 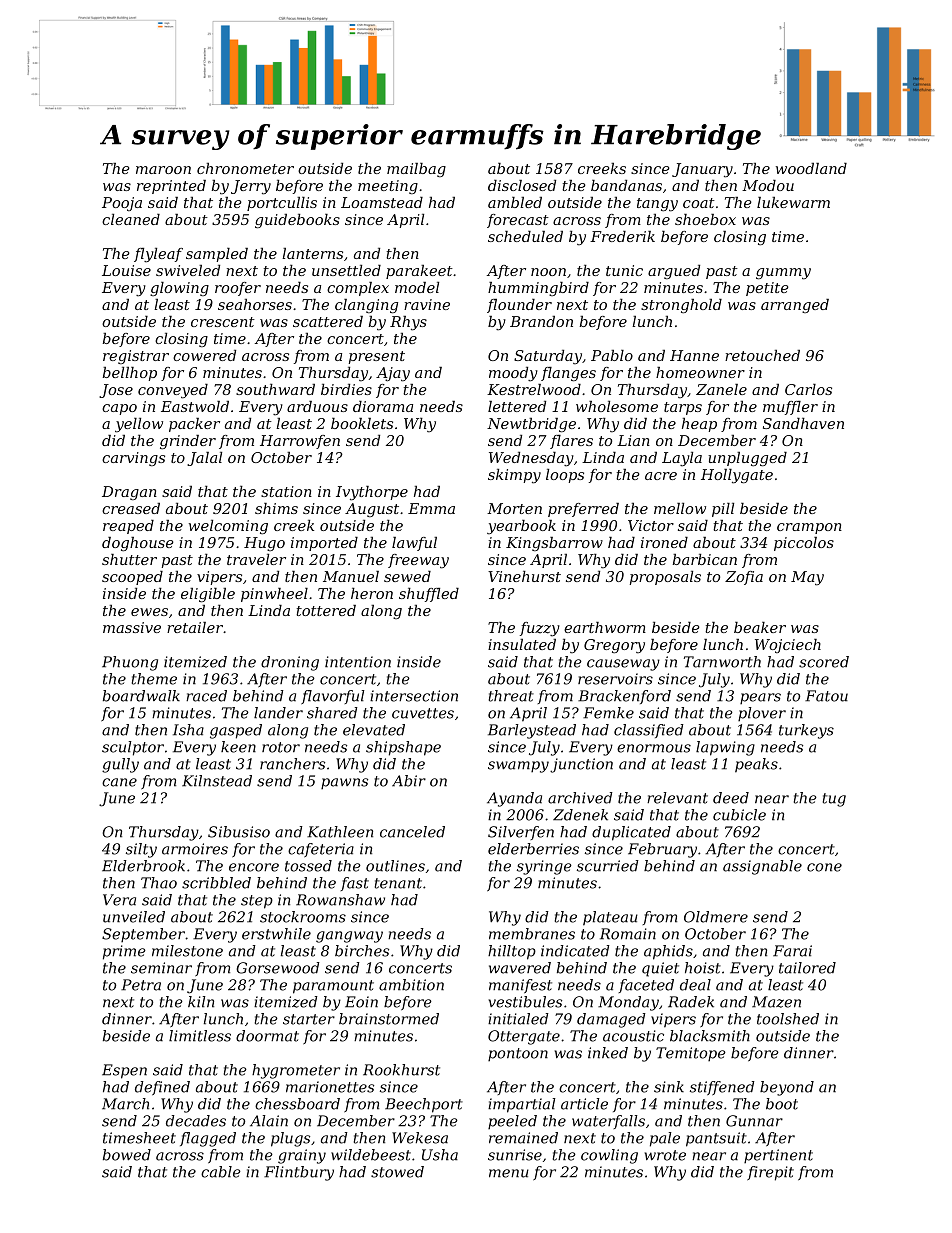 What do you see at coordinates (382, 202) in the document?
I see `Loamstead` at bounding box center [382, 202].
